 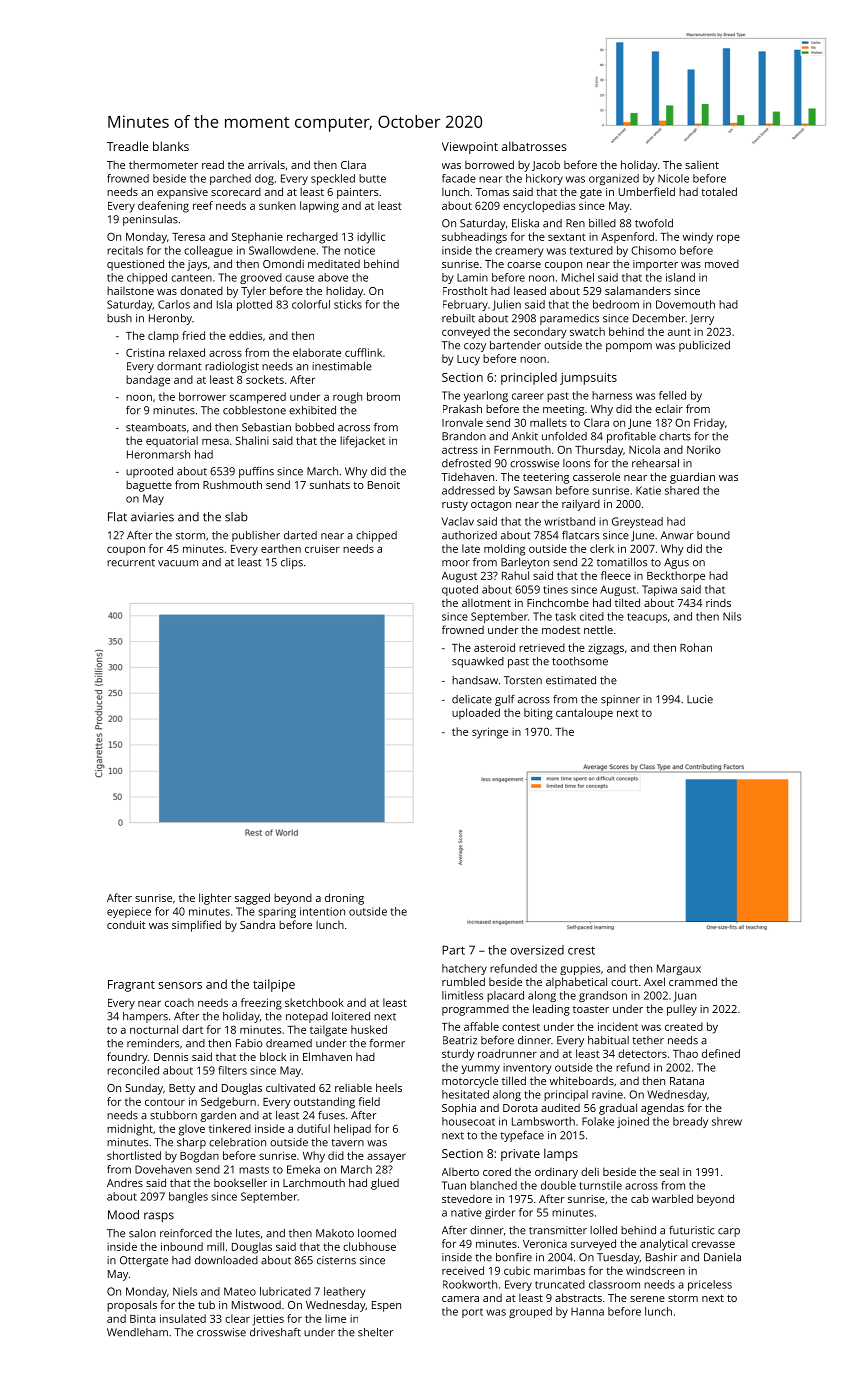 I want to click on Margaux, so click(x=679, y=969).
